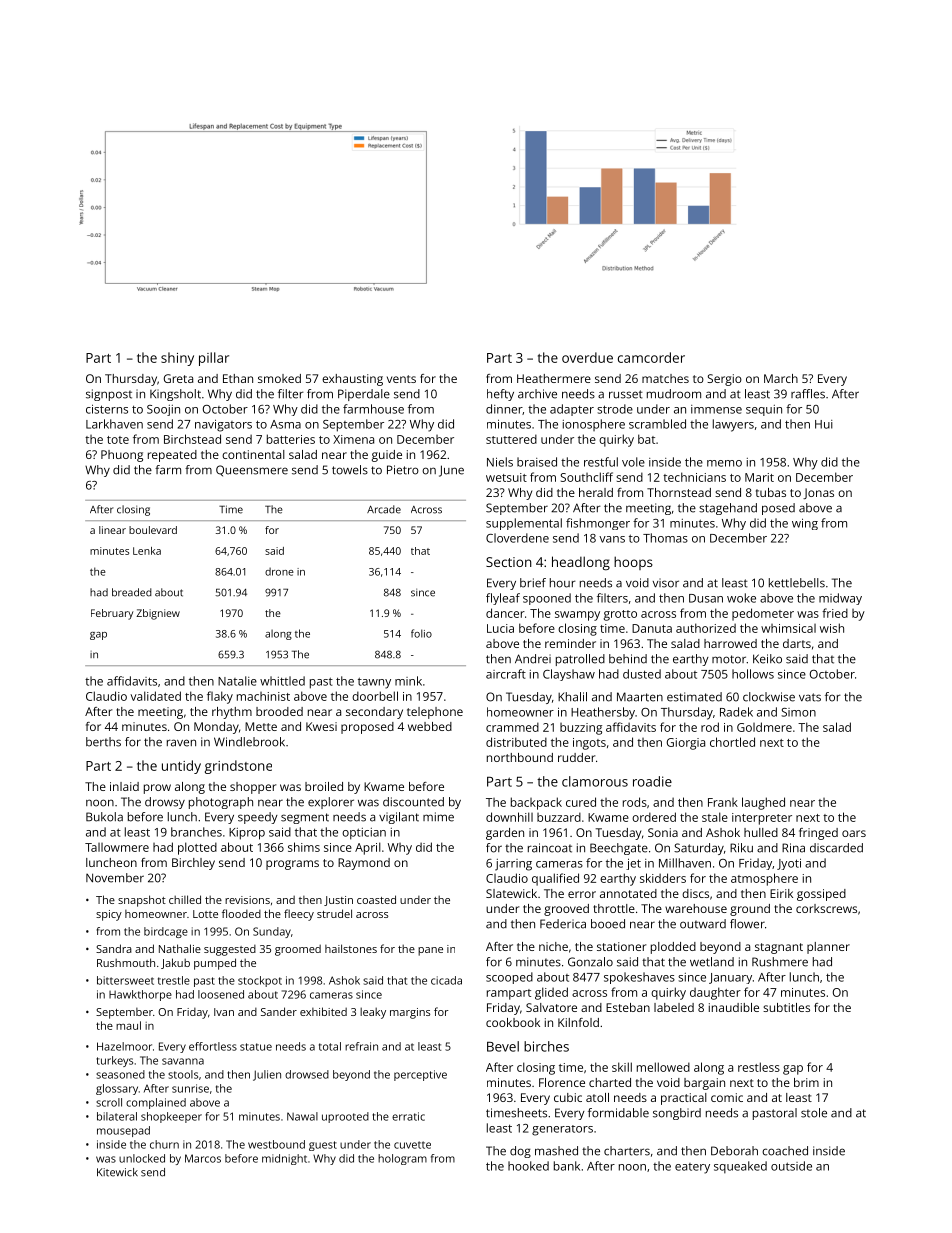 This document has width=952, height=1233. I want to click on tawny, so click(374, 683).
